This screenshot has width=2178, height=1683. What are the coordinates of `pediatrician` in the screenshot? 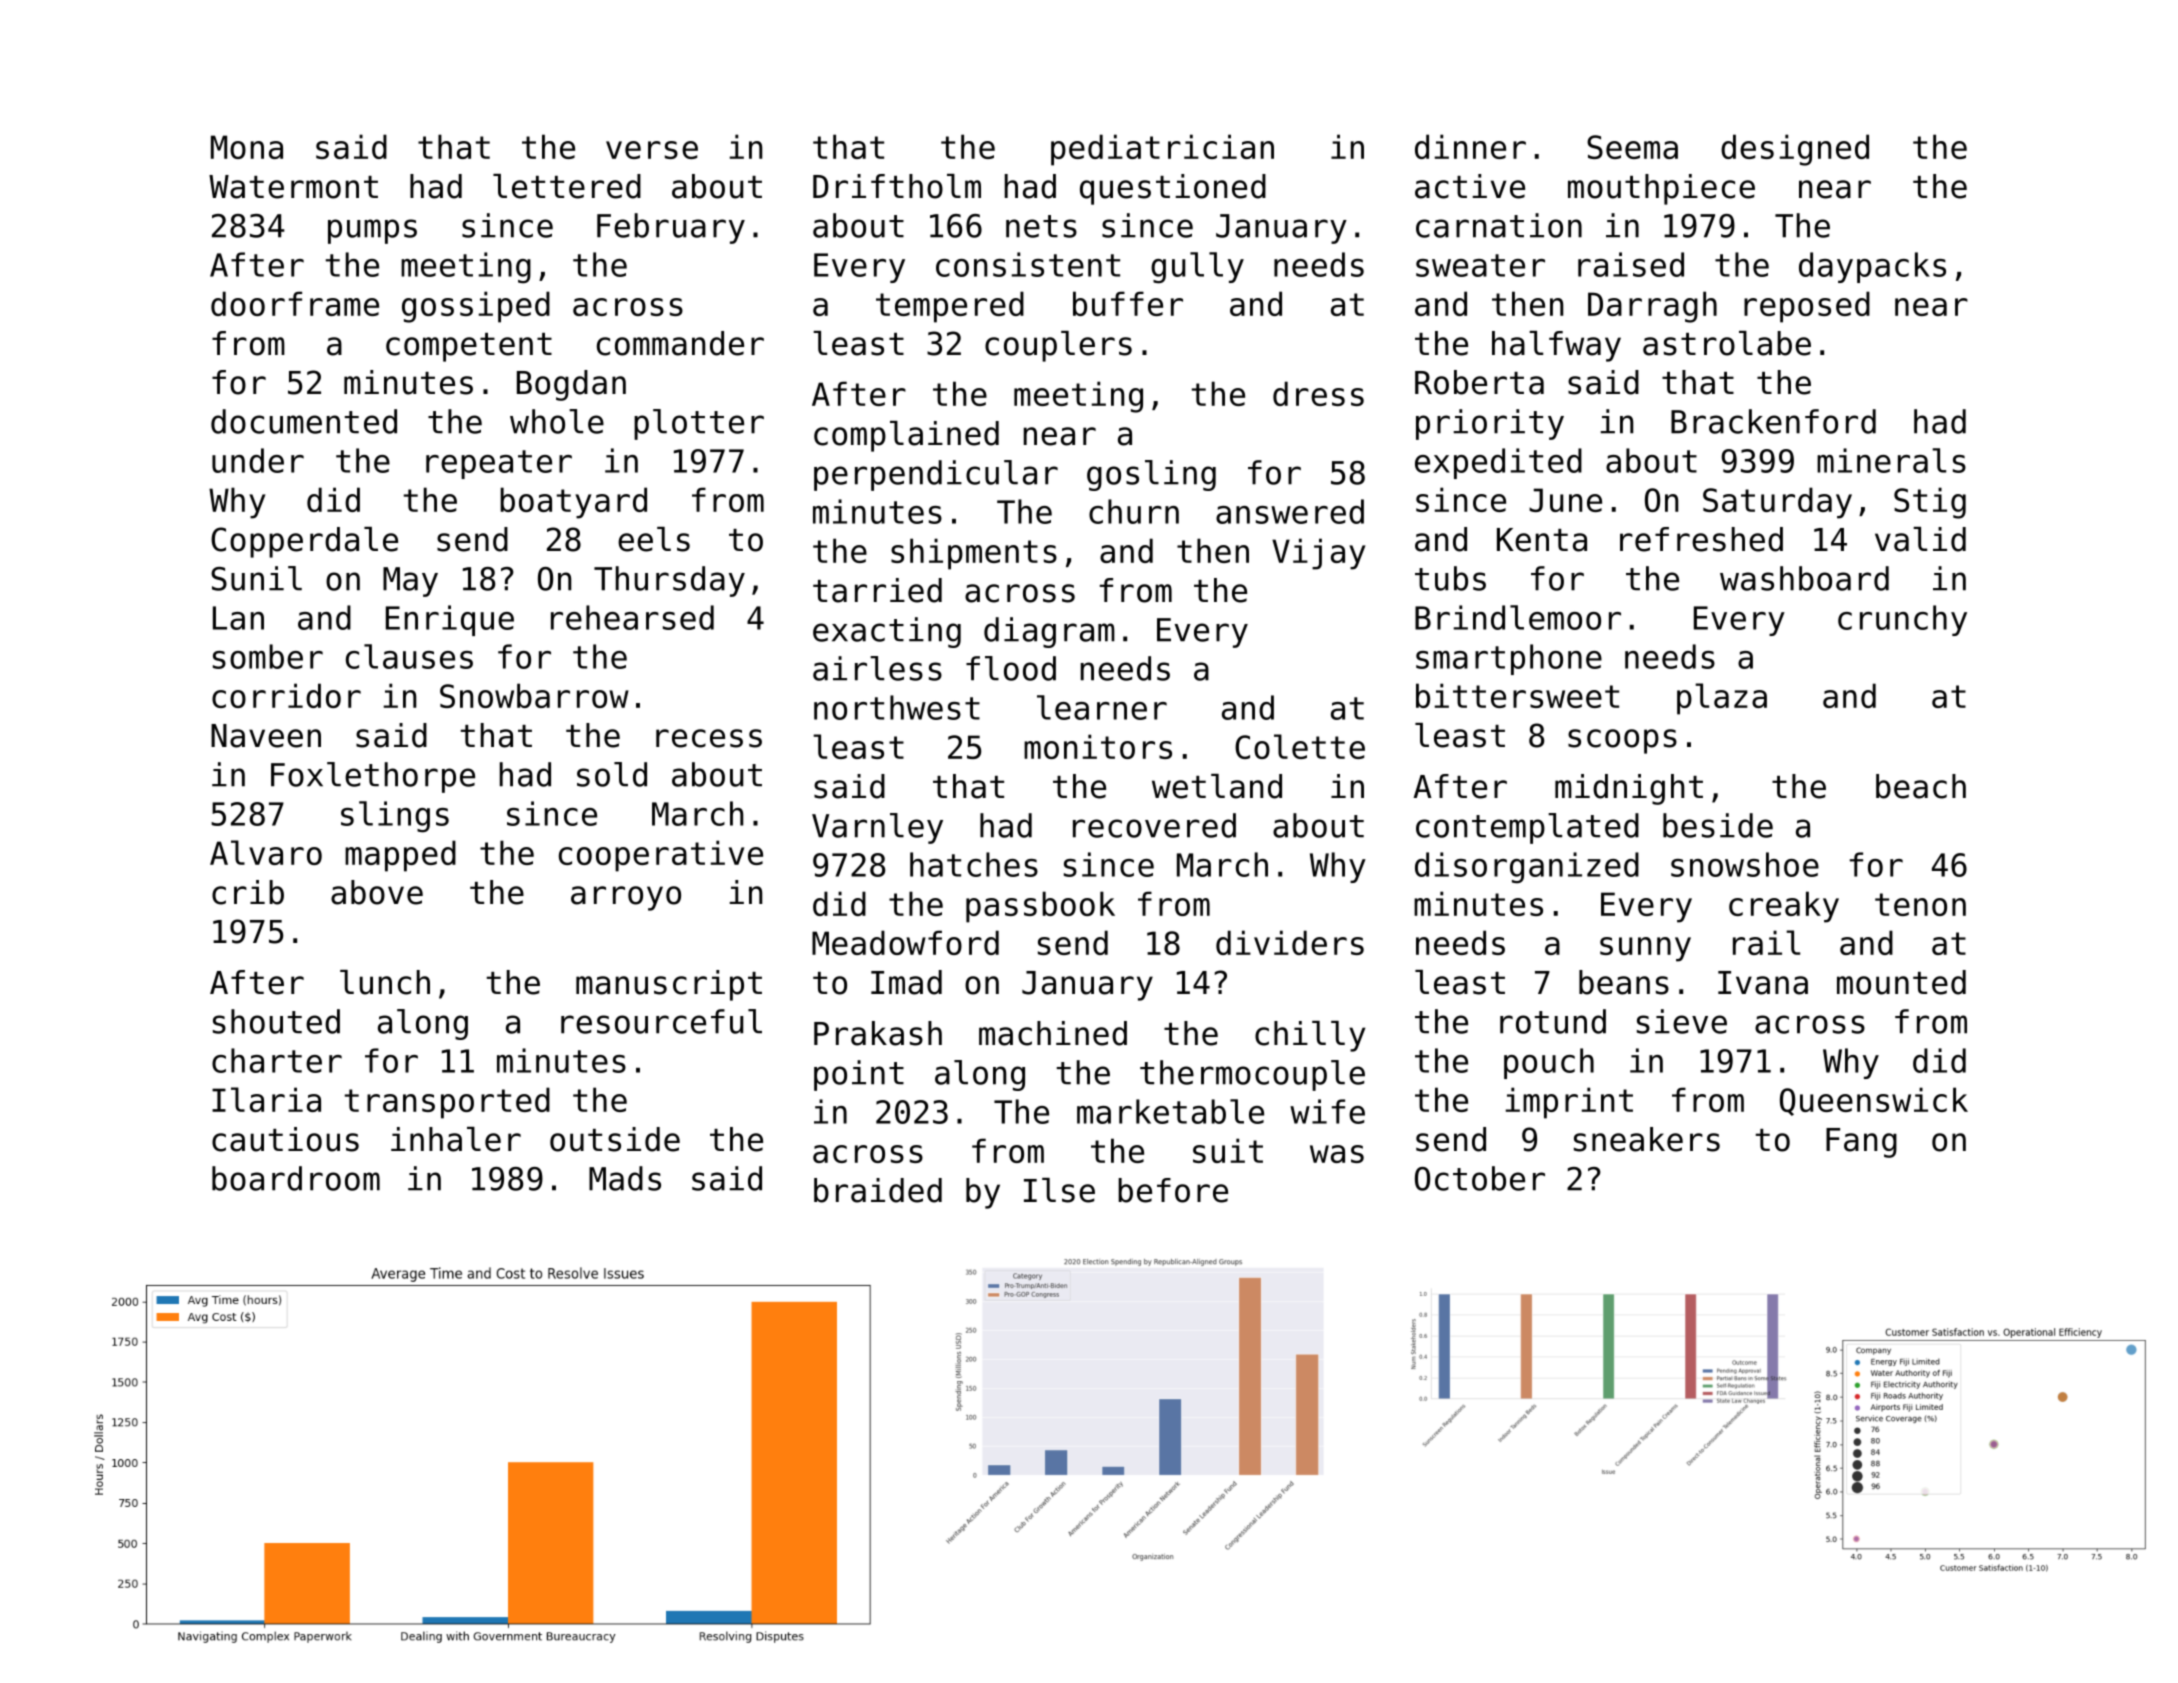 It's located at (1162, 150).
